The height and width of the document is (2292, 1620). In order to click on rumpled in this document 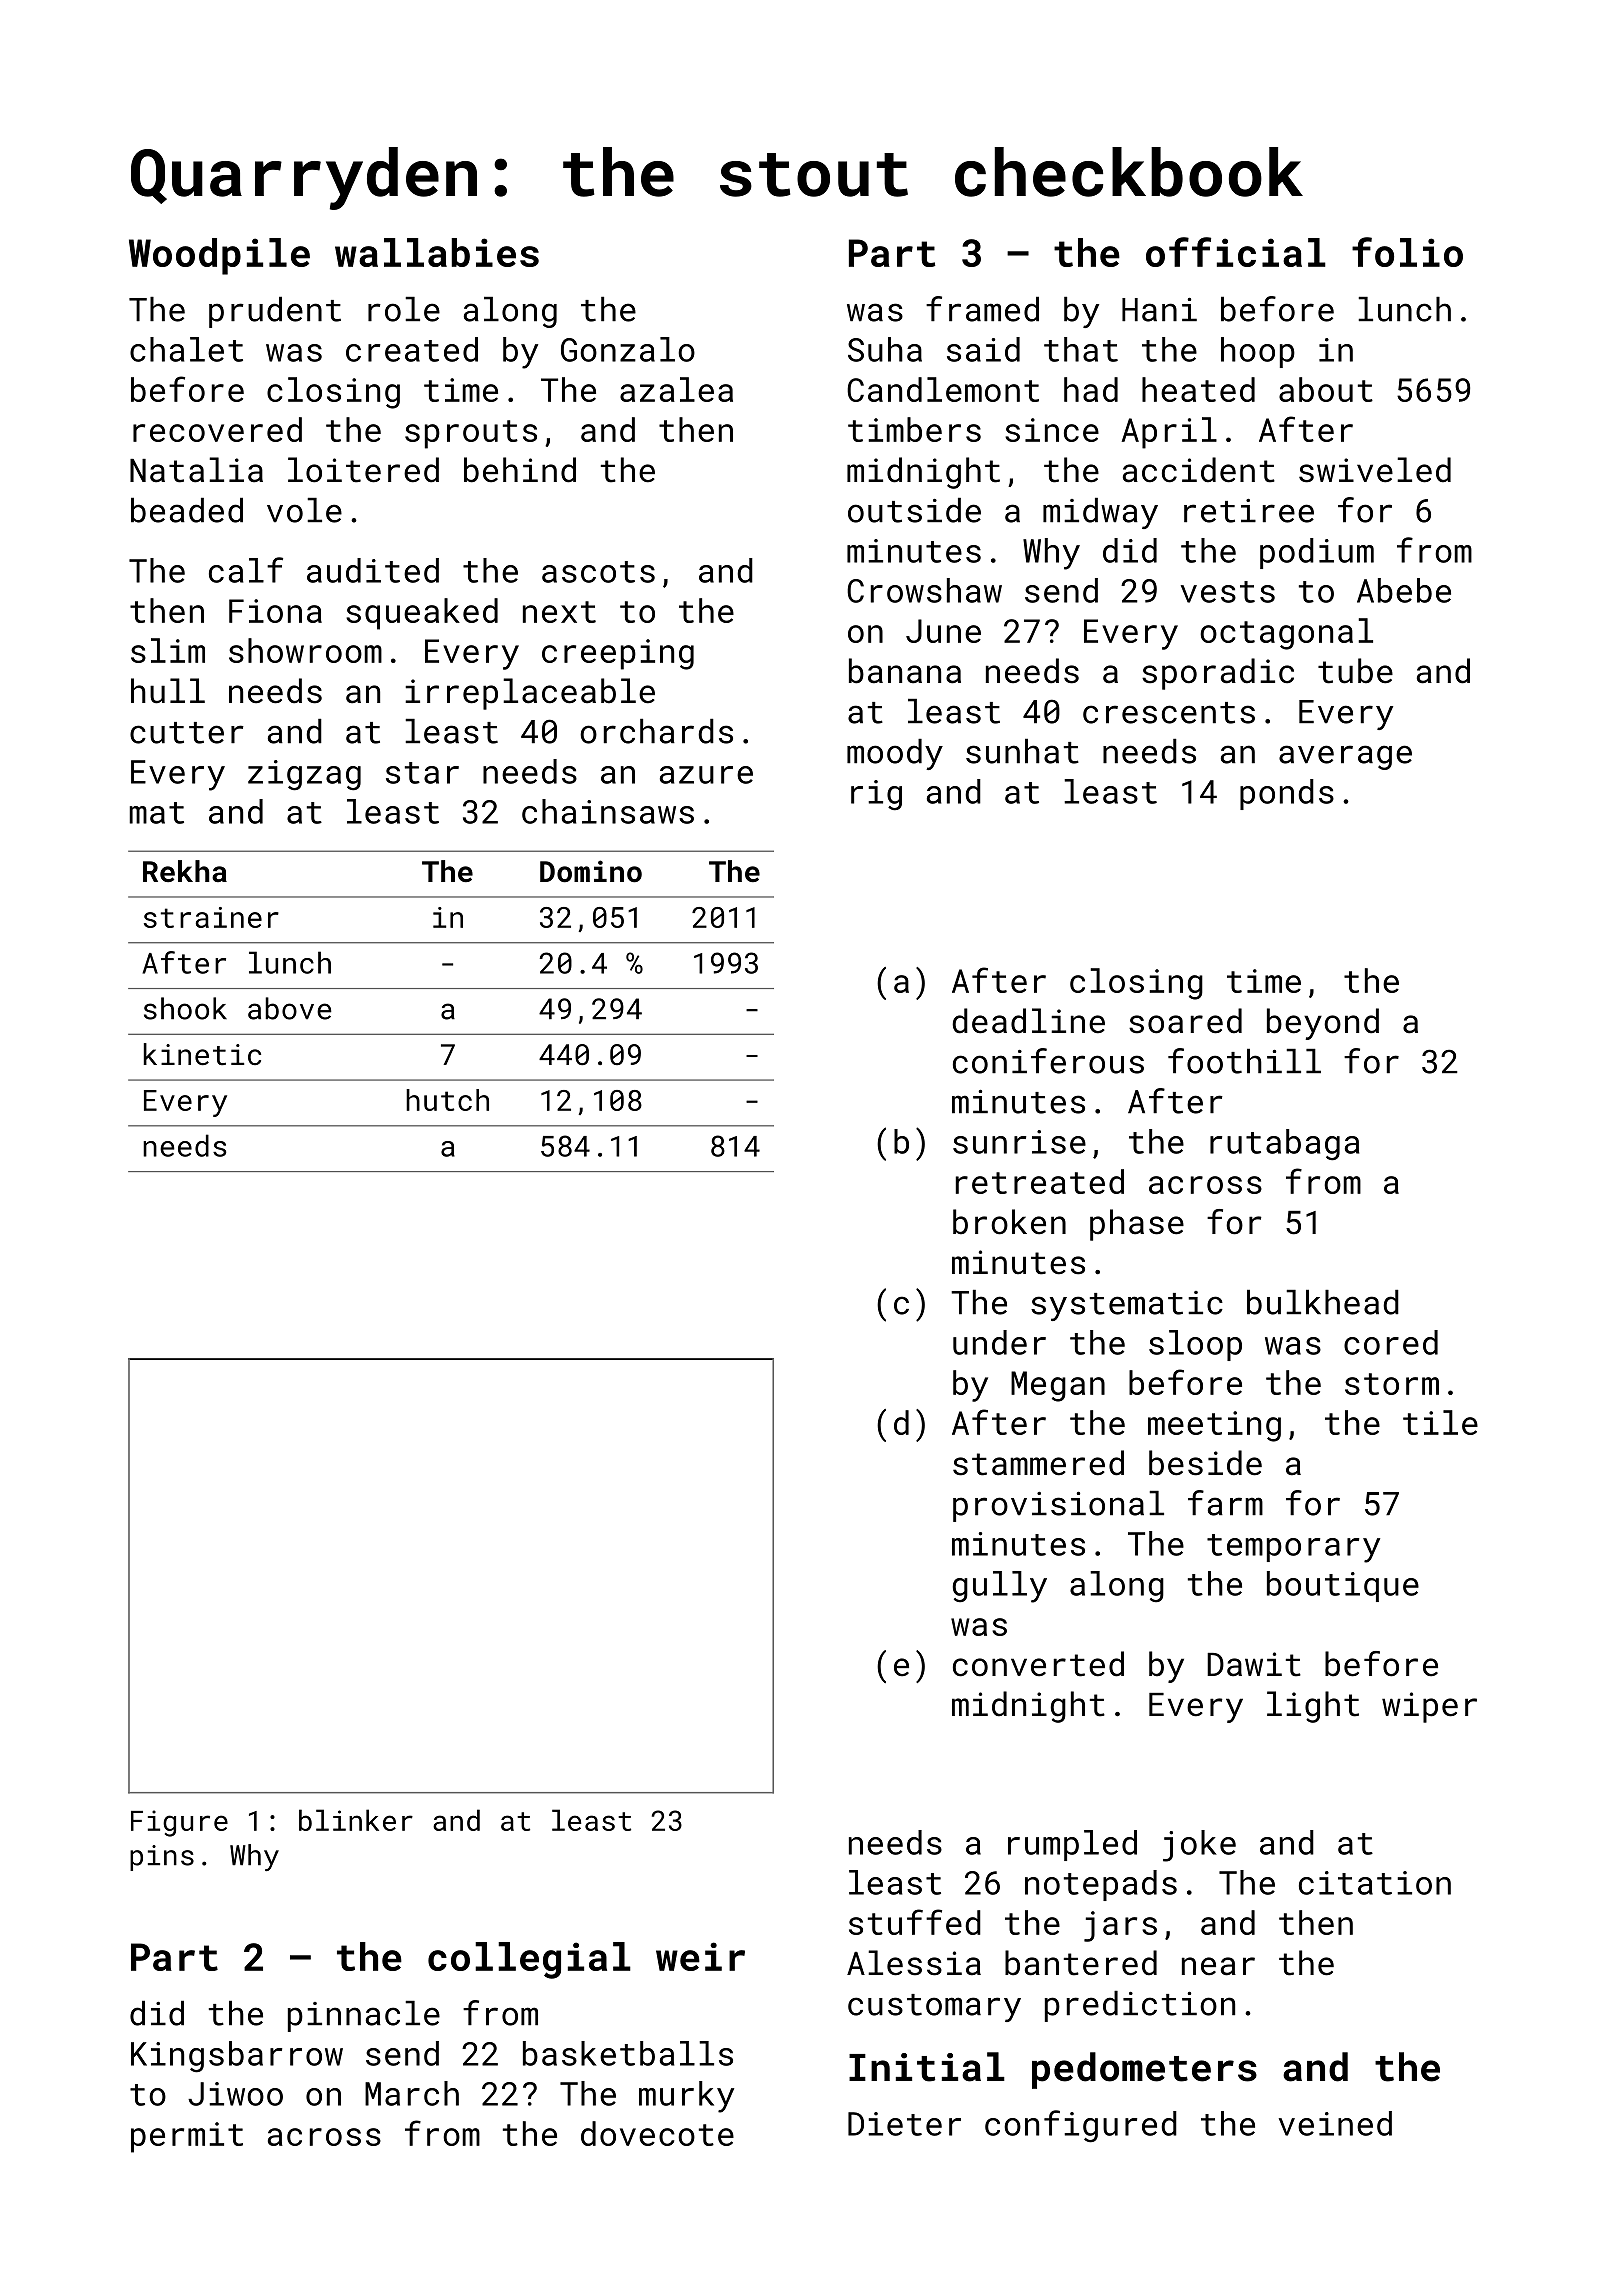, I will do `click(1072, 1845)`.
